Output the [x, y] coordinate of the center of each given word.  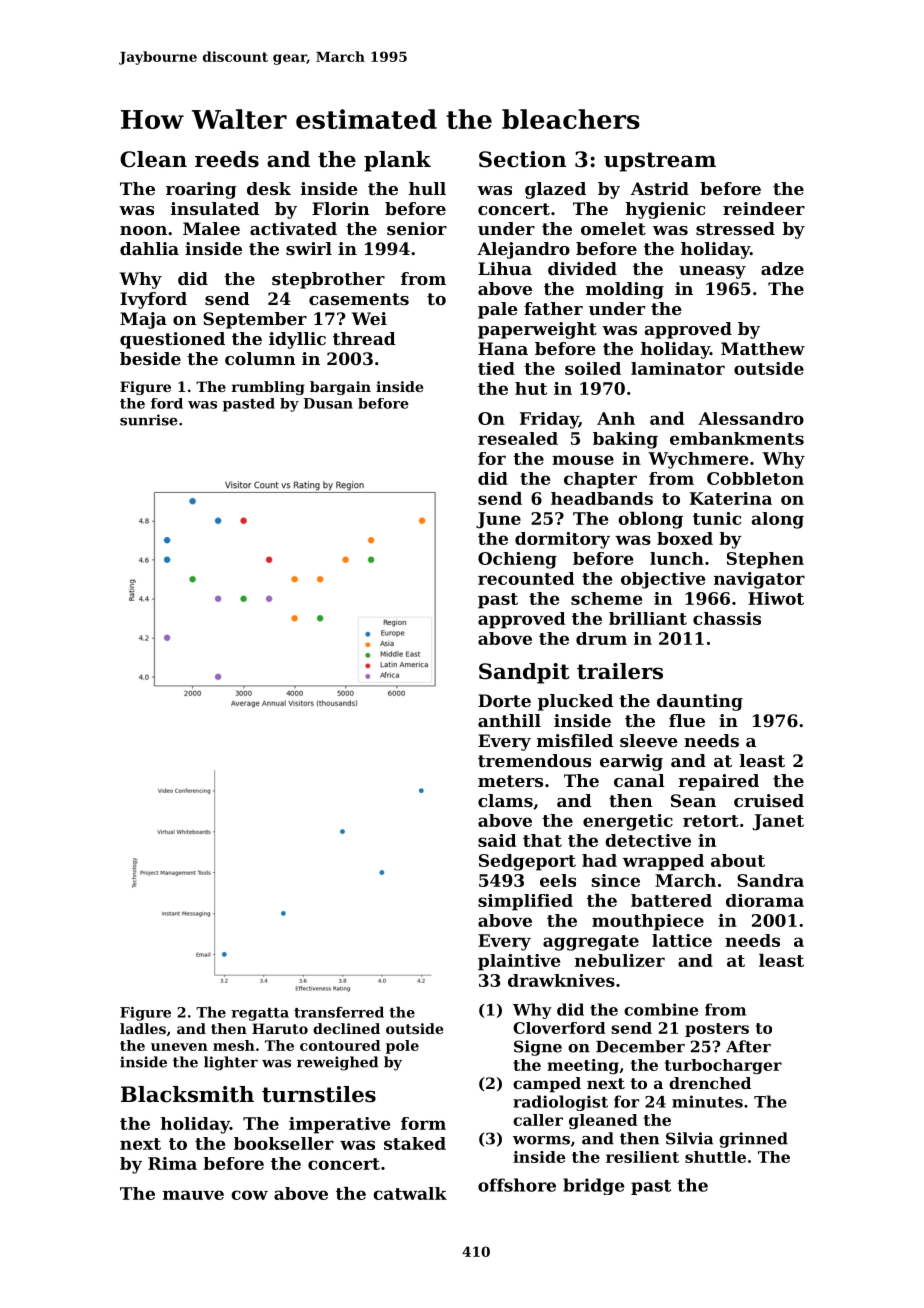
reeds [227, 159]
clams [505, 800]
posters [717, 1030]
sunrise [149, 420]
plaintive [519, 962]
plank [397, 161]
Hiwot [776, 598]
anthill [509, 720]
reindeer [764, 208]
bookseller [284, 1143]
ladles [143, 1028]
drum [601, 638]
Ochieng [517, 560]
